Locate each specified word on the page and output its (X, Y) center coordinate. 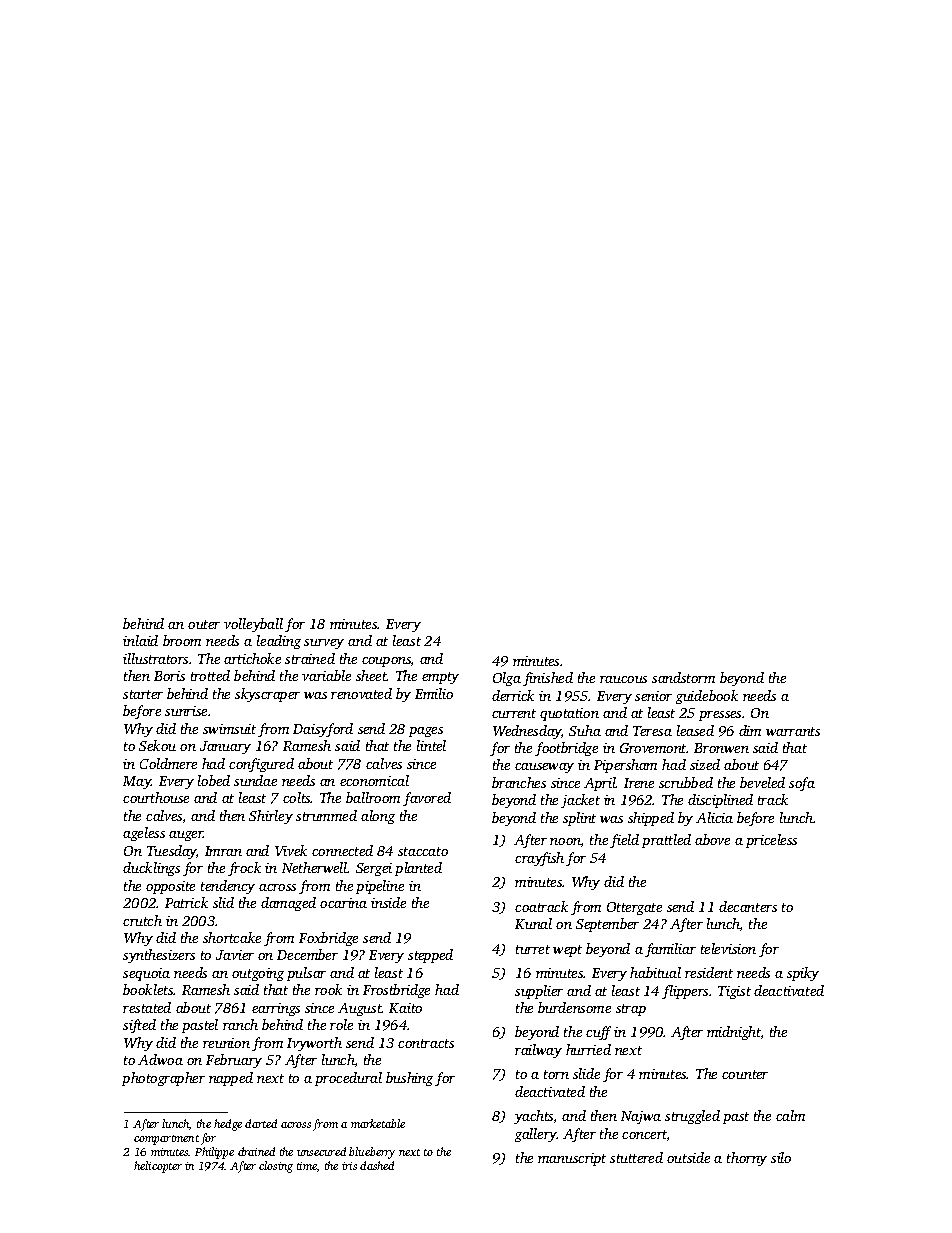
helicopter (158, 1167)
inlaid (140, 640)
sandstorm (683, 677)
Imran (223, 851)
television (728, 948)
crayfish (539, 859)
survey (324, 644)
